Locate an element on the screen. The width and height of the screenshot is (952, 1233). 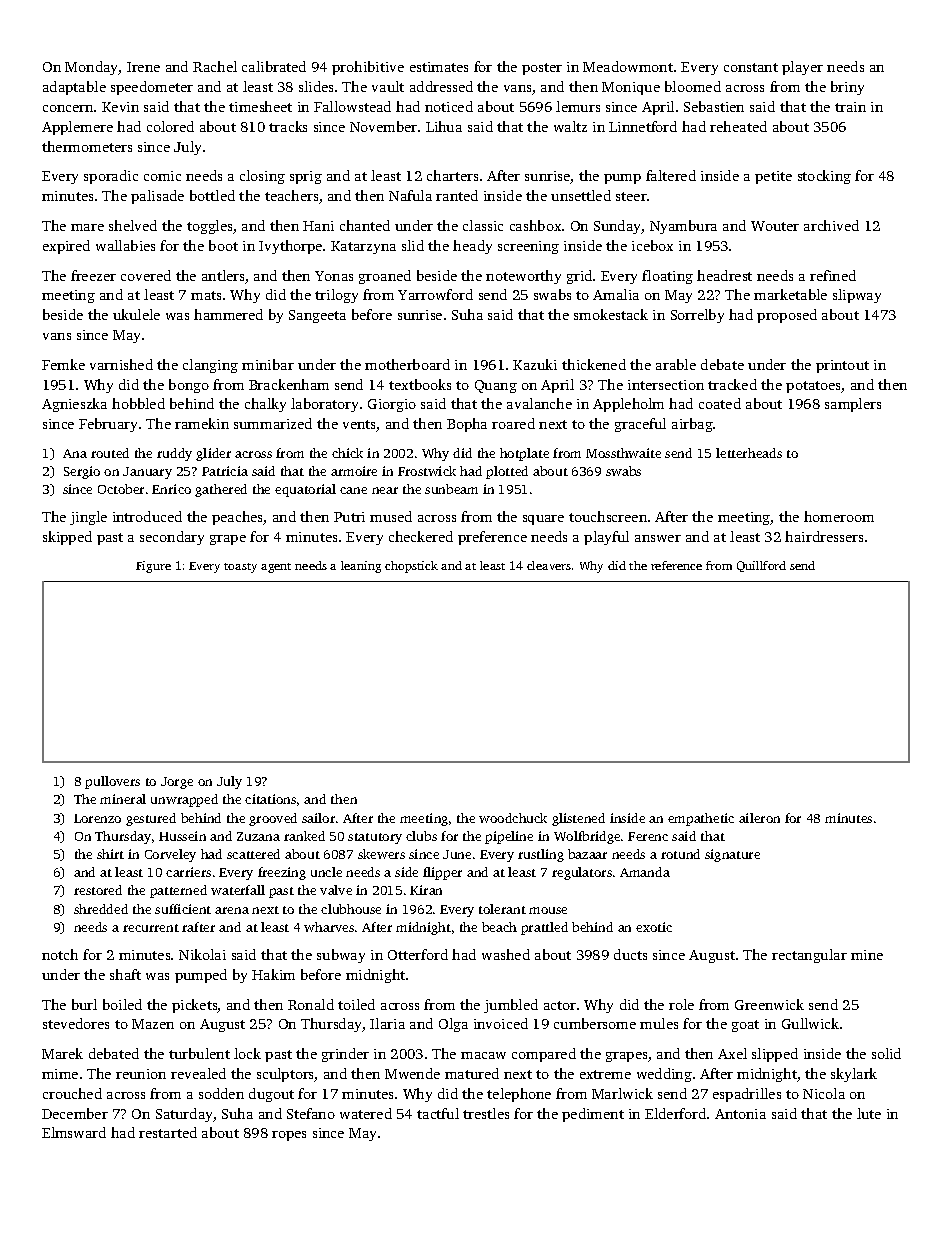
Monday is located at coordinates (92, 68).
